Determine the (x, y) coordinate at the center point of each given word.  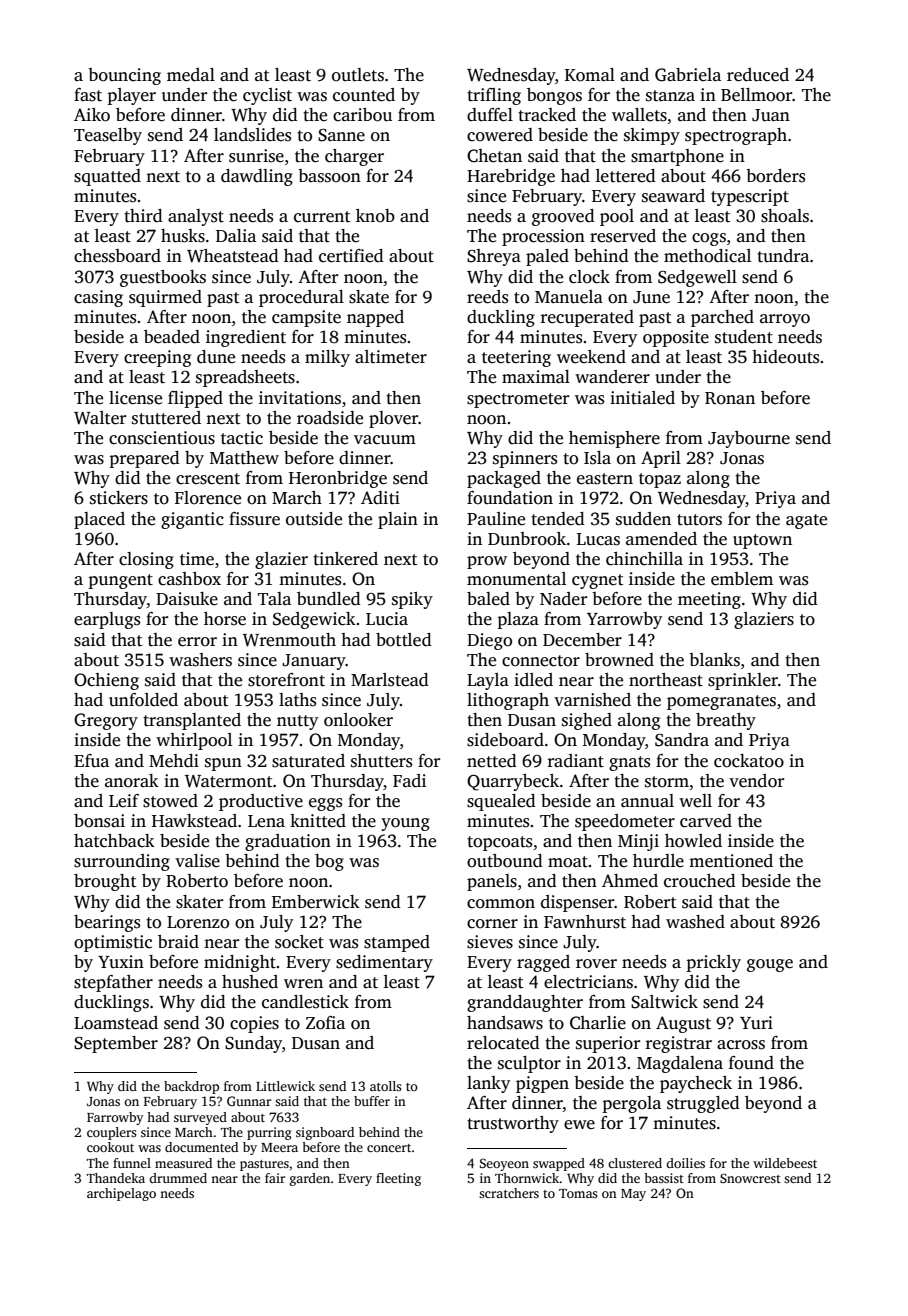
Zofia (325, 1023)
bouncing (124, 76)
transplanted (192, 721)
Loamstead (116, 1023)
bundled (329, 599)
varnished (592, 700)
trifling (494, 96)
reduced (758, 75)
